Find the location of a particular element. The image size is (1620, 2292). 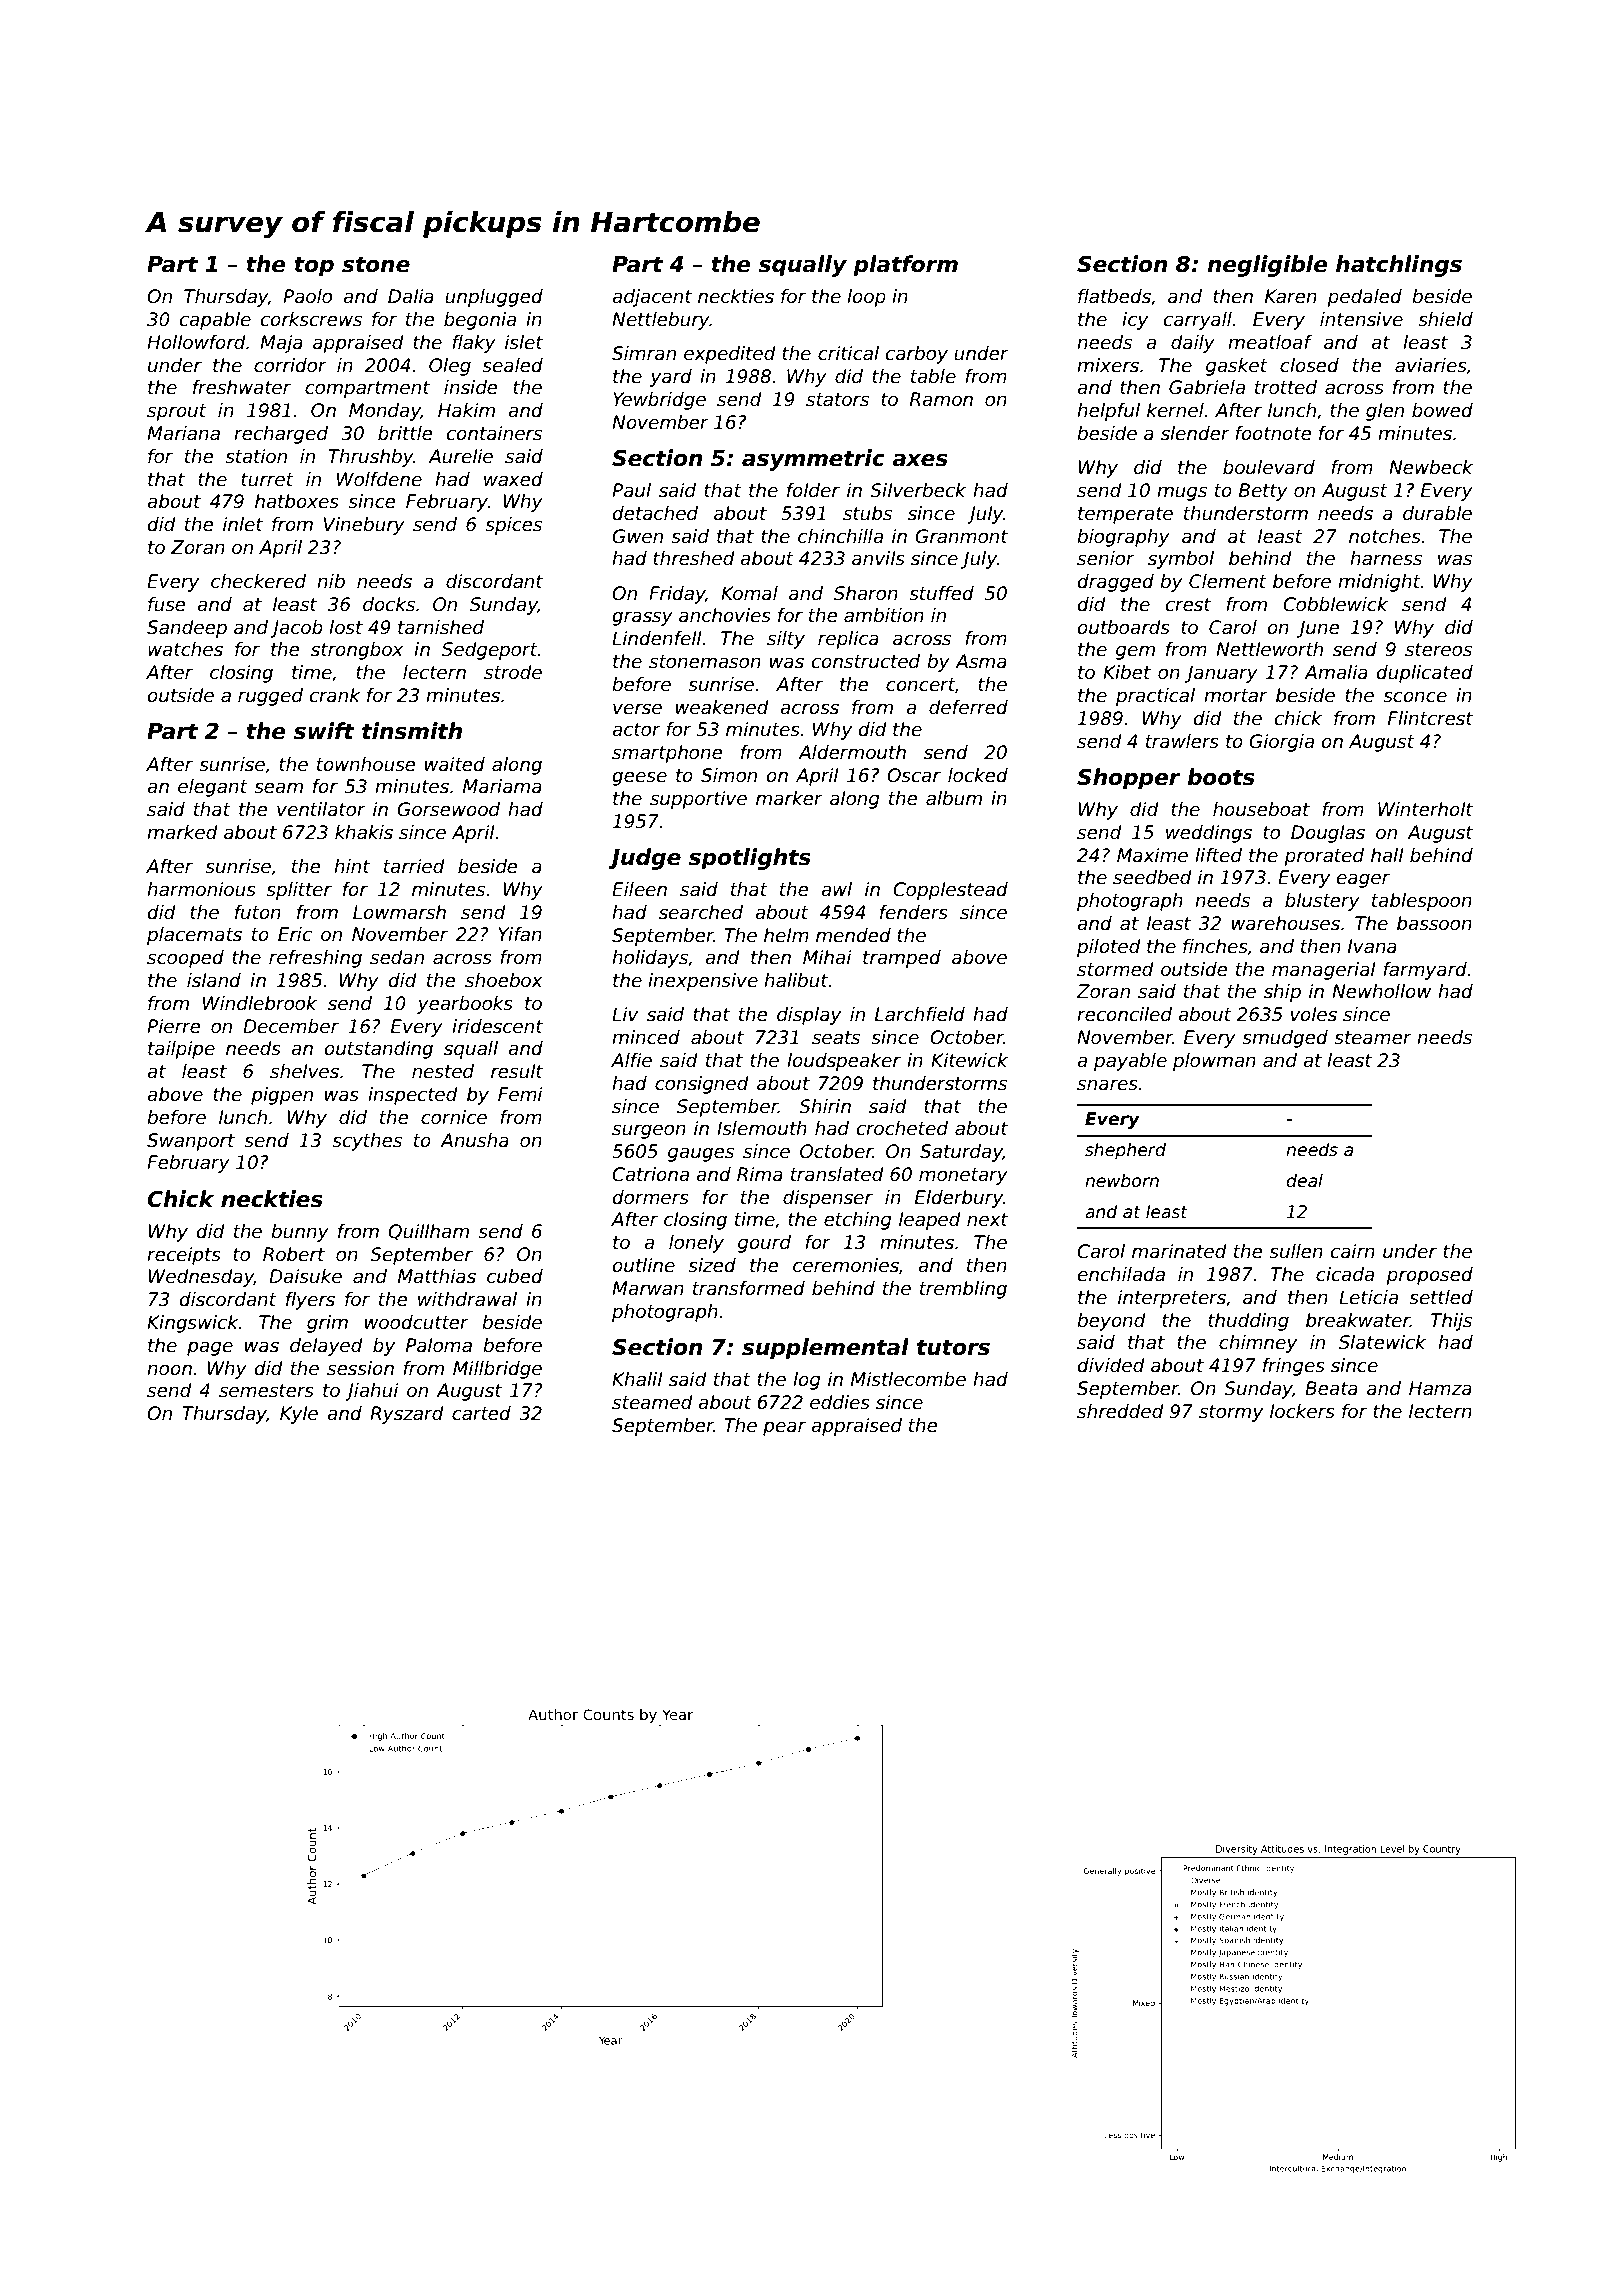

enchilada is located at coordinates (1121, 1274).
